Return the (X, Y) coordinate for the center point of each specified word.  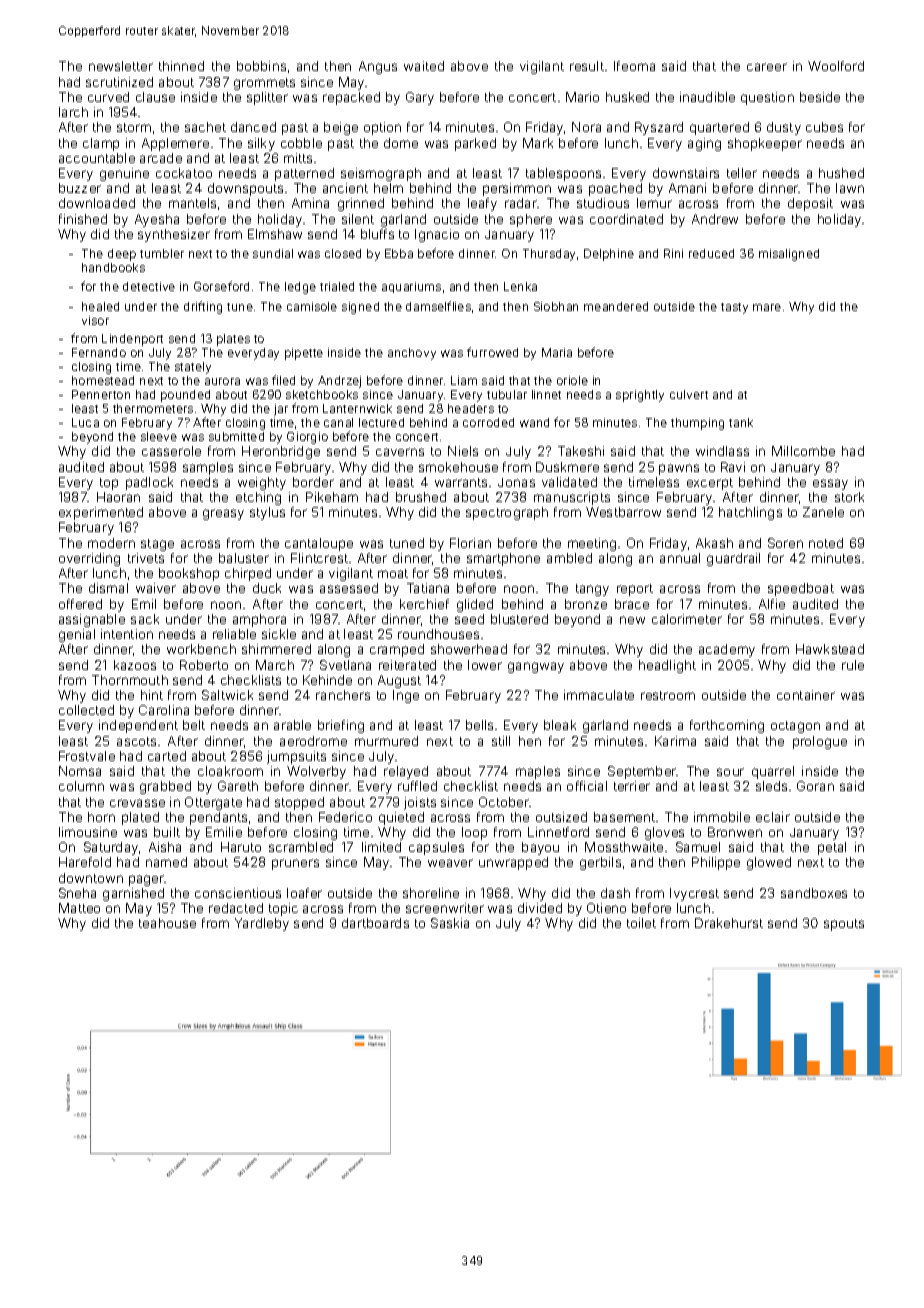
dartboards (375, 923)
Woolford (836, 66)
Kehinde (327, 680)
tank (741, 422)
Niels (463, 451)
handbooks (113, 267)
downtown (91, 878)
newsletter (121, 66)
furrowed (492, 352)
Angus (378, 67)
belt (194, 725)
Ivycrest (694, 894)
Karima (675, 741)
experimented (101, 513)
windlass (722, 451)
